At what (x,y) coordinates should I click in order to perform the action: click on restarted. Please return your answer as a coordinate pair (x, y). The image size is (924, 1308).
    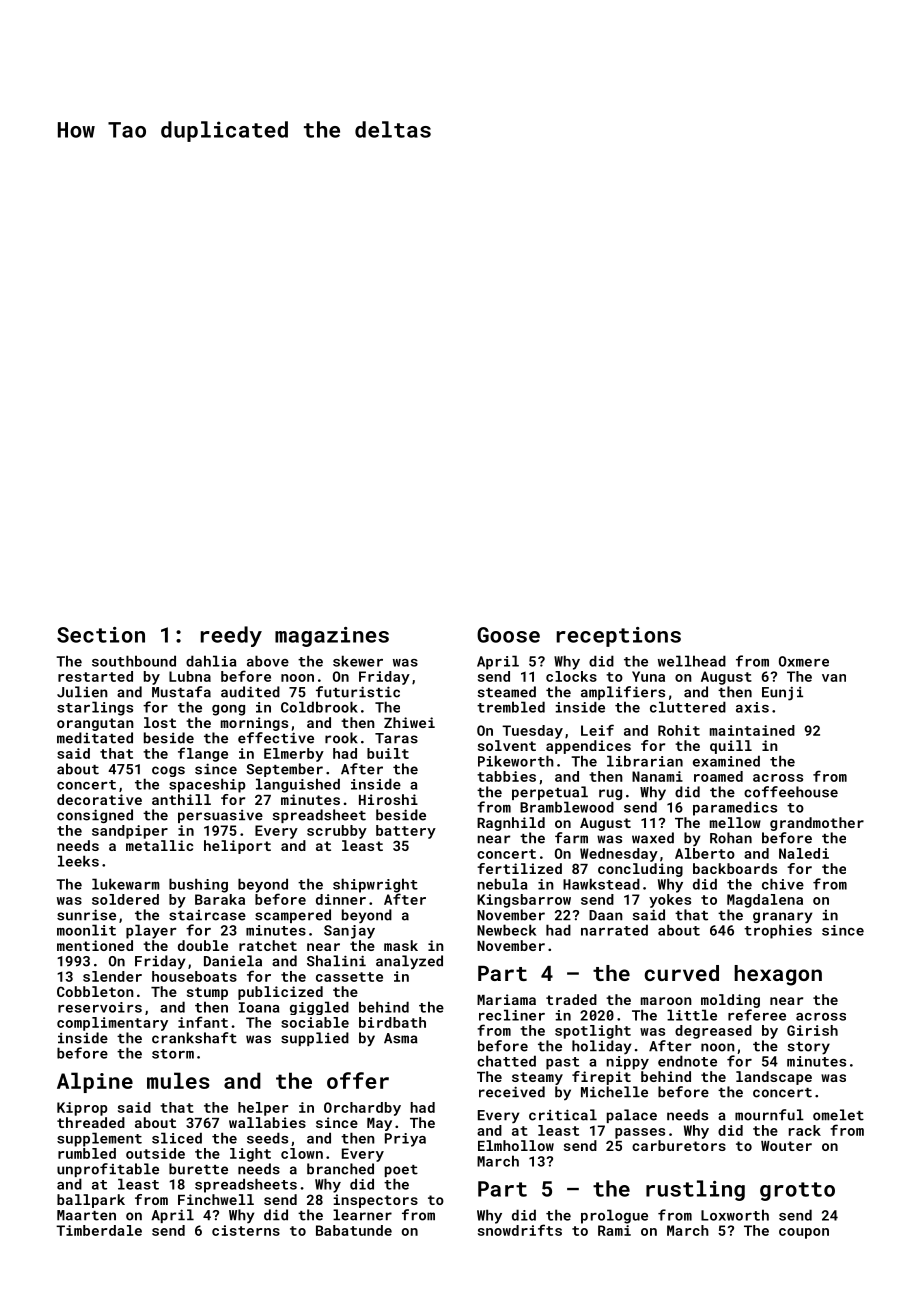
    Looking at the image, I should click on (95, 676).
